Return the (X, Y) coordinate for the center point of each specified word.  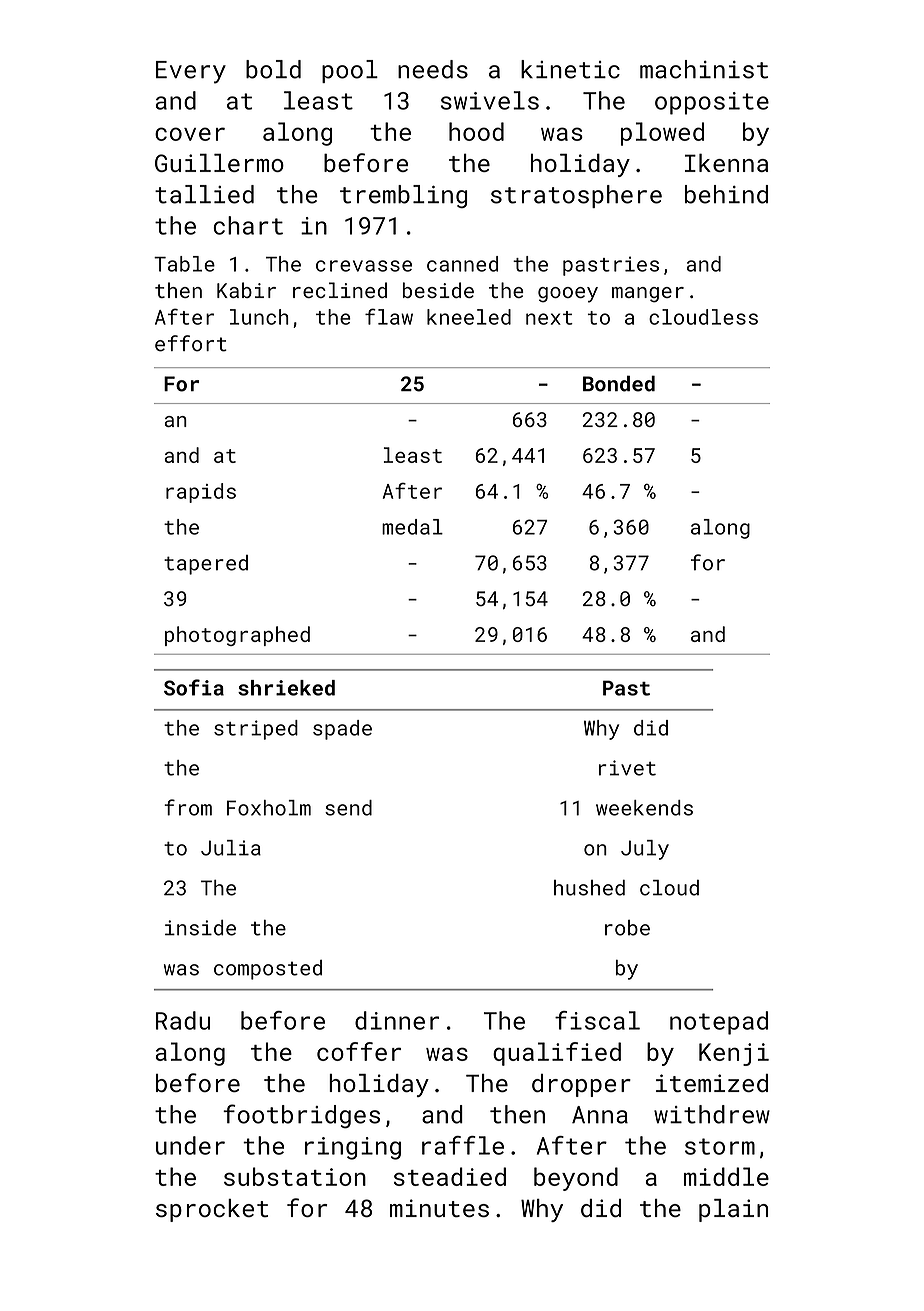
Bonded (619, 383)
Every (191, 72)
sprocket (212, 1210)
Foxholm (269, 808)
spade (342, 730)
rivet (627, 768)
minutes (439, 1208)
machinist (704, 69)
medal (412, 527)
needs (433, 69)
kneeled (469, 317)
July (645, 850)
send (348, 808)
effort (191, 343)
